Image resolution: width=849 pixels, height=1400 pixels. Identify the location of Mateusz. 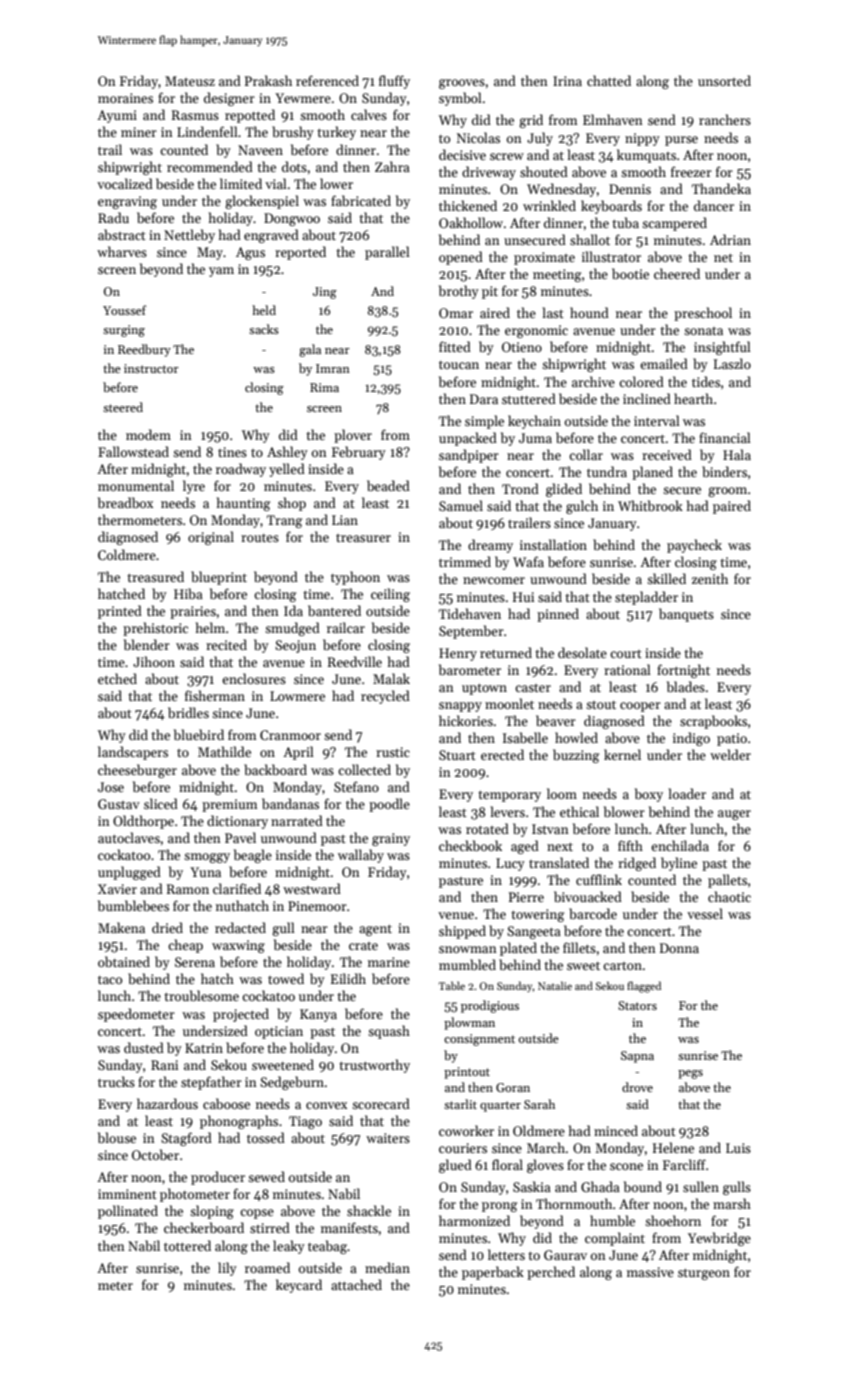
(190, 81).
